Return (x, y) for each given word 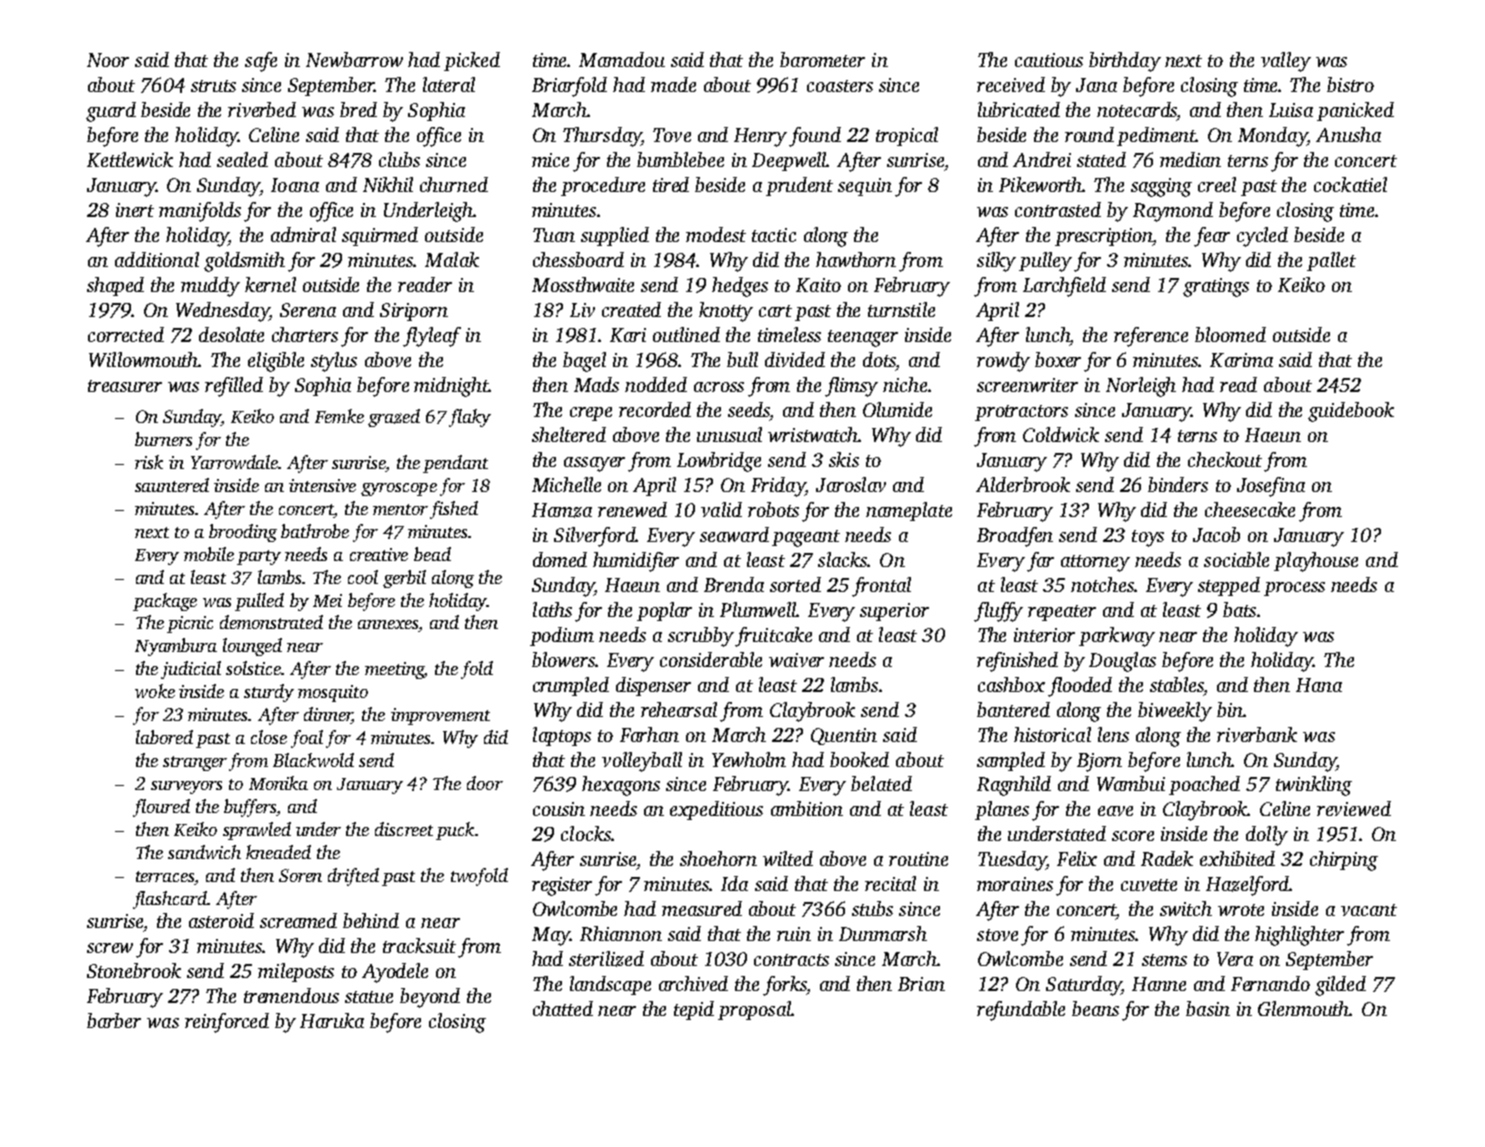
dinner (328, 715)
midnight (451, 387)
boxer (1058, 359)
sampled (1011, 761)
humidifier (636, 562)
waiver (796, 660)
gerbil (404, 579)
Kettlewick (130, 159)
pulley (1045, 262)
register (562, 886)
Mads (596, 384)
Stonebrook (134, 970)
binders (1178, 484)
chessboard (578, 259)
